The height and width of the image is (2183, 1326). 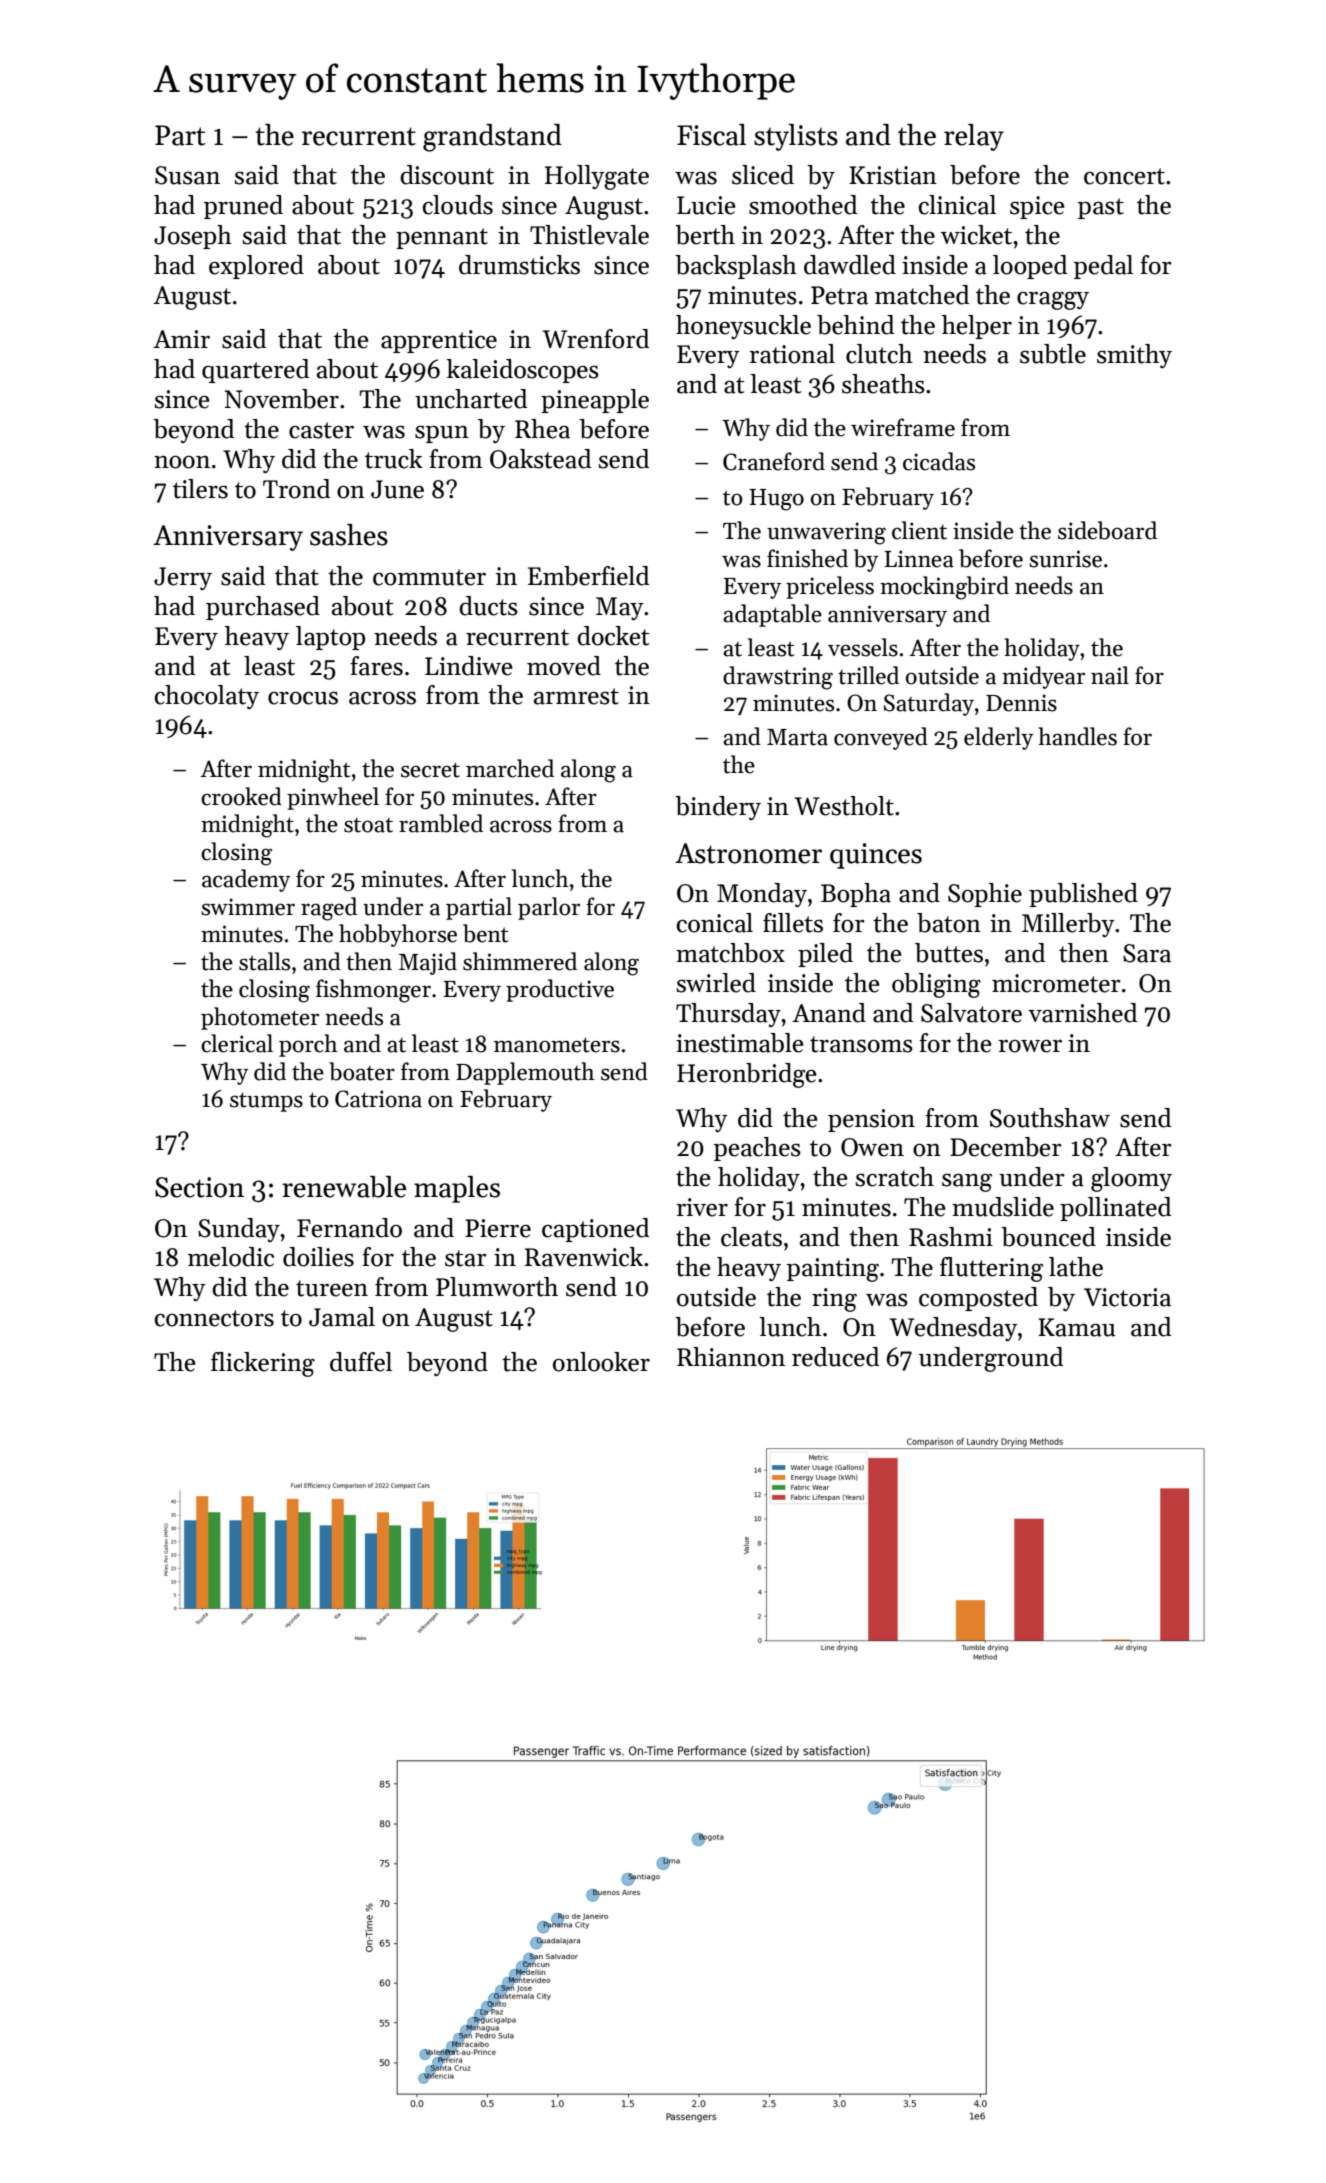 What do you see at coordinates (835, 1357) in the image?
I see `reduced` at bounding box center [835, 1357].
